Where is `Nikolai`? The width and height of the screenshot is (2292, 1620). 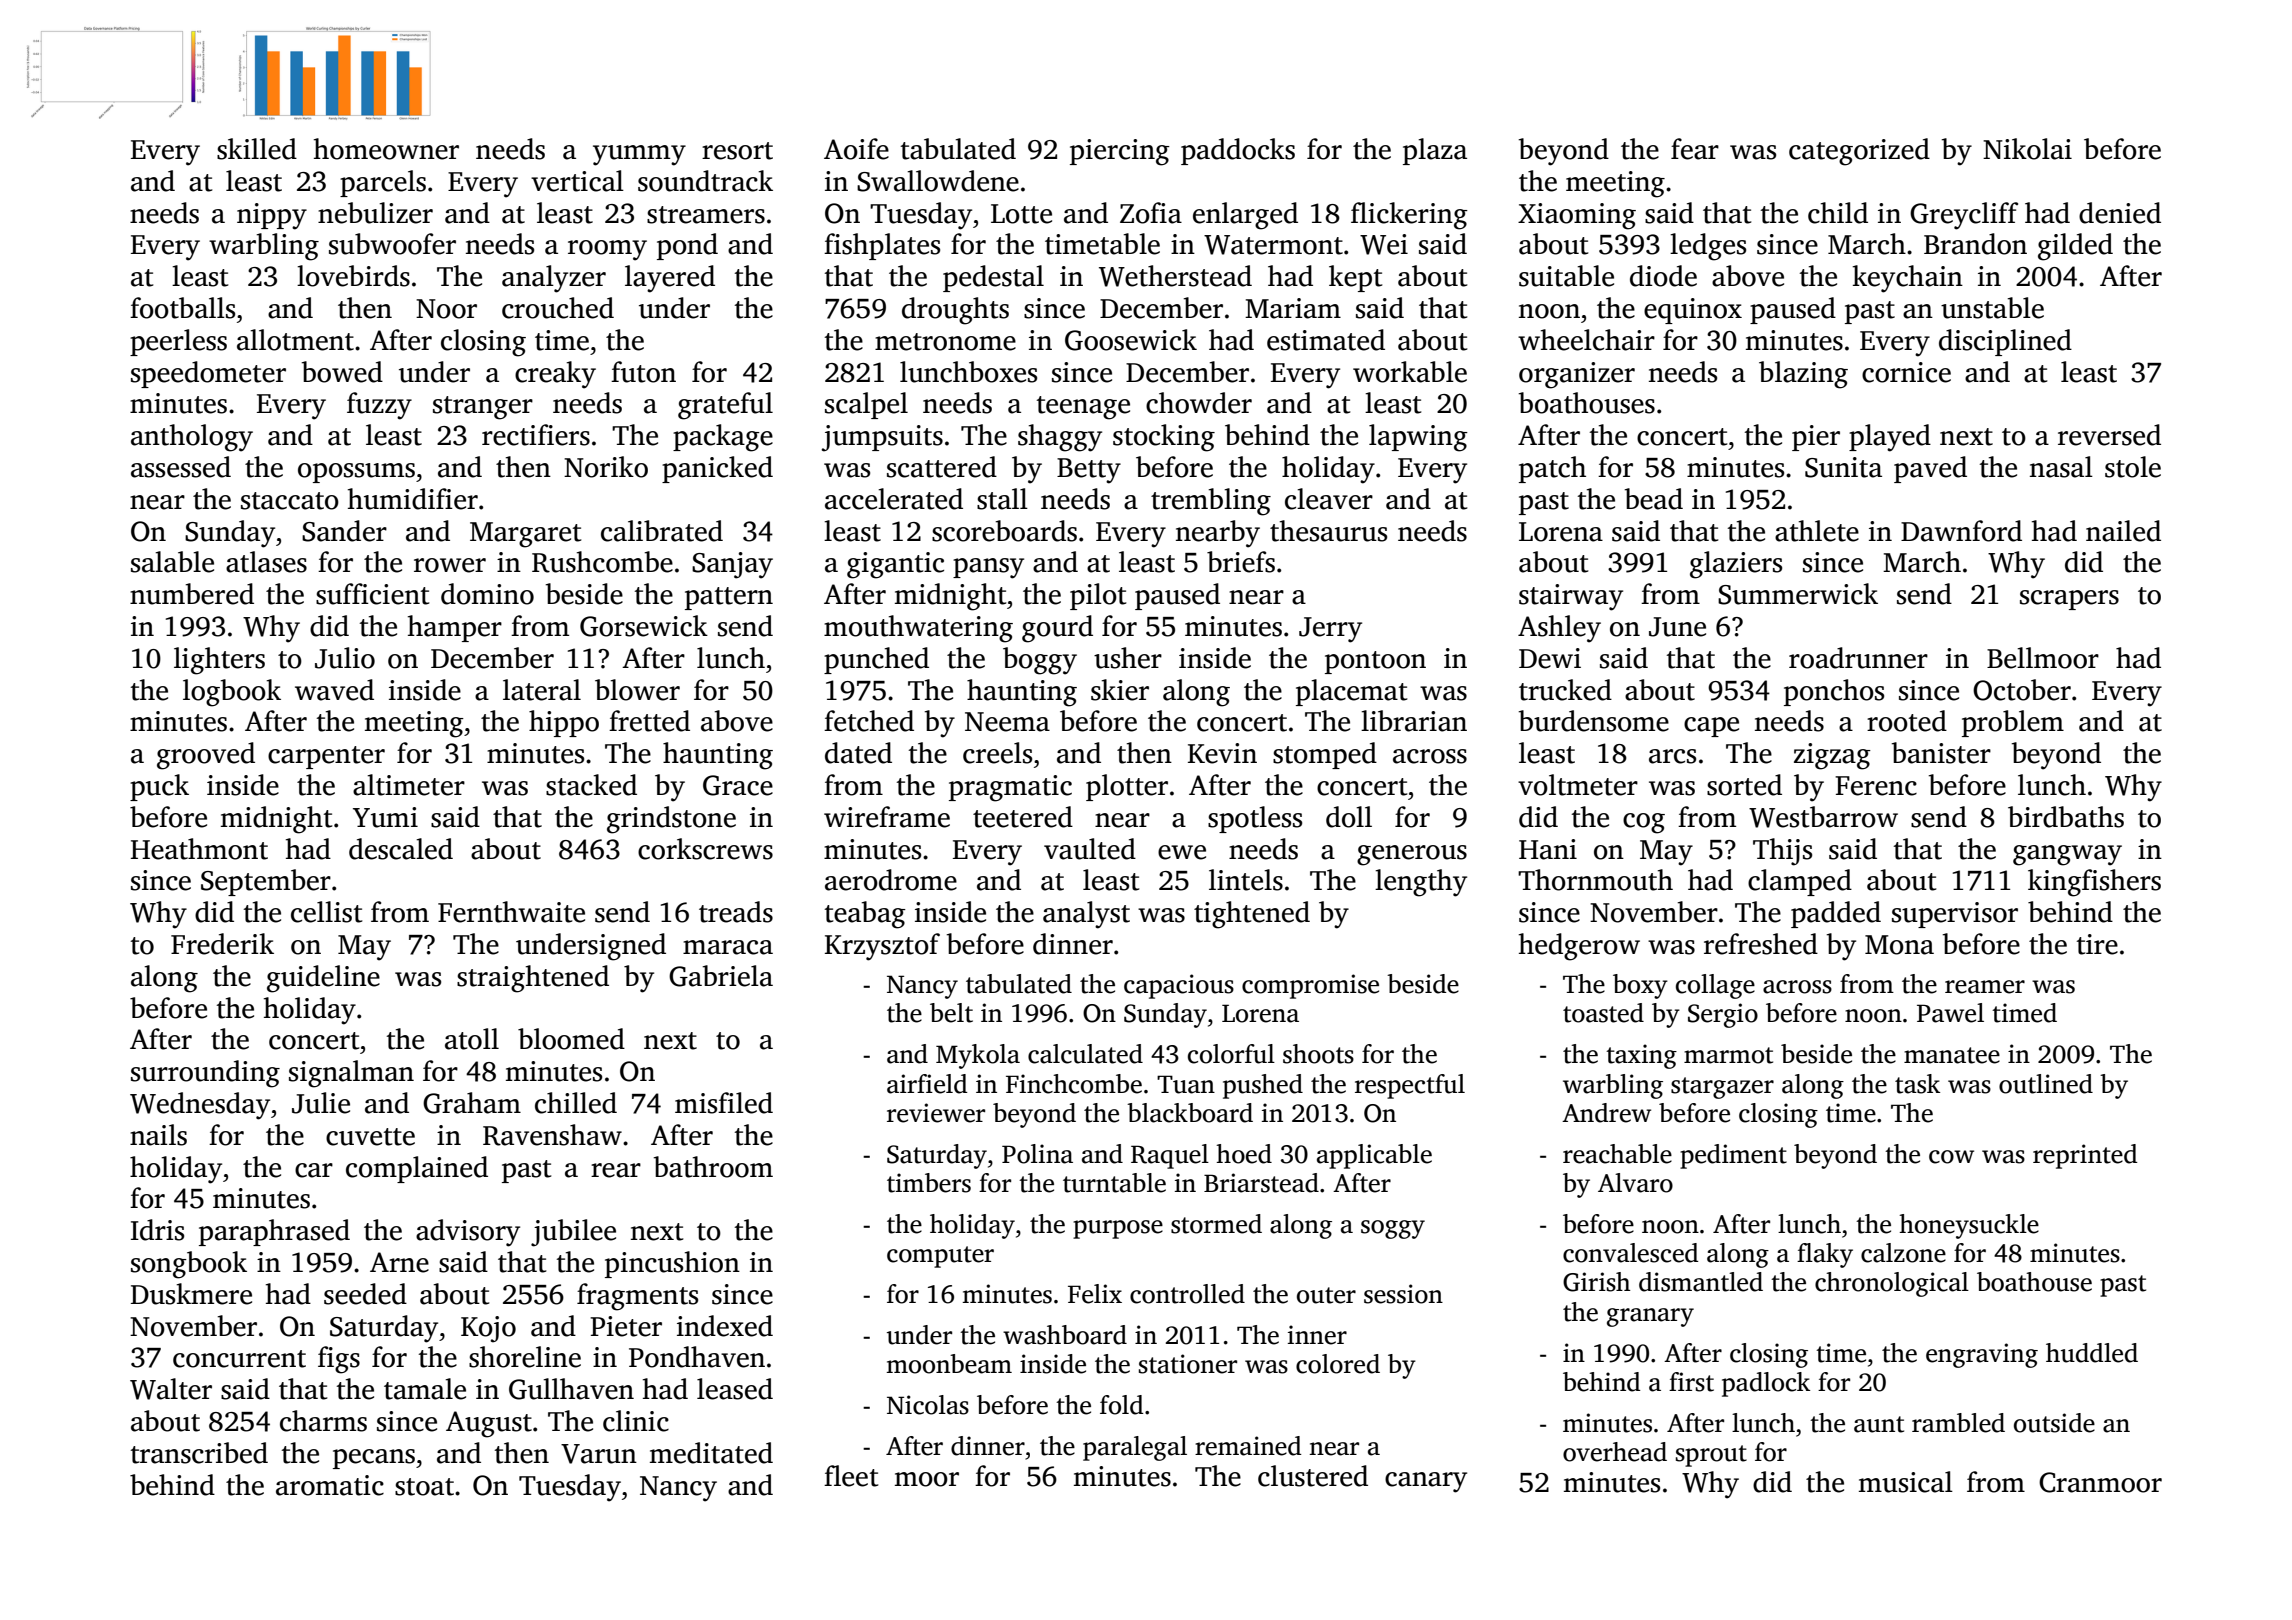
Nikolai is located at coordinates (2027, 149).
